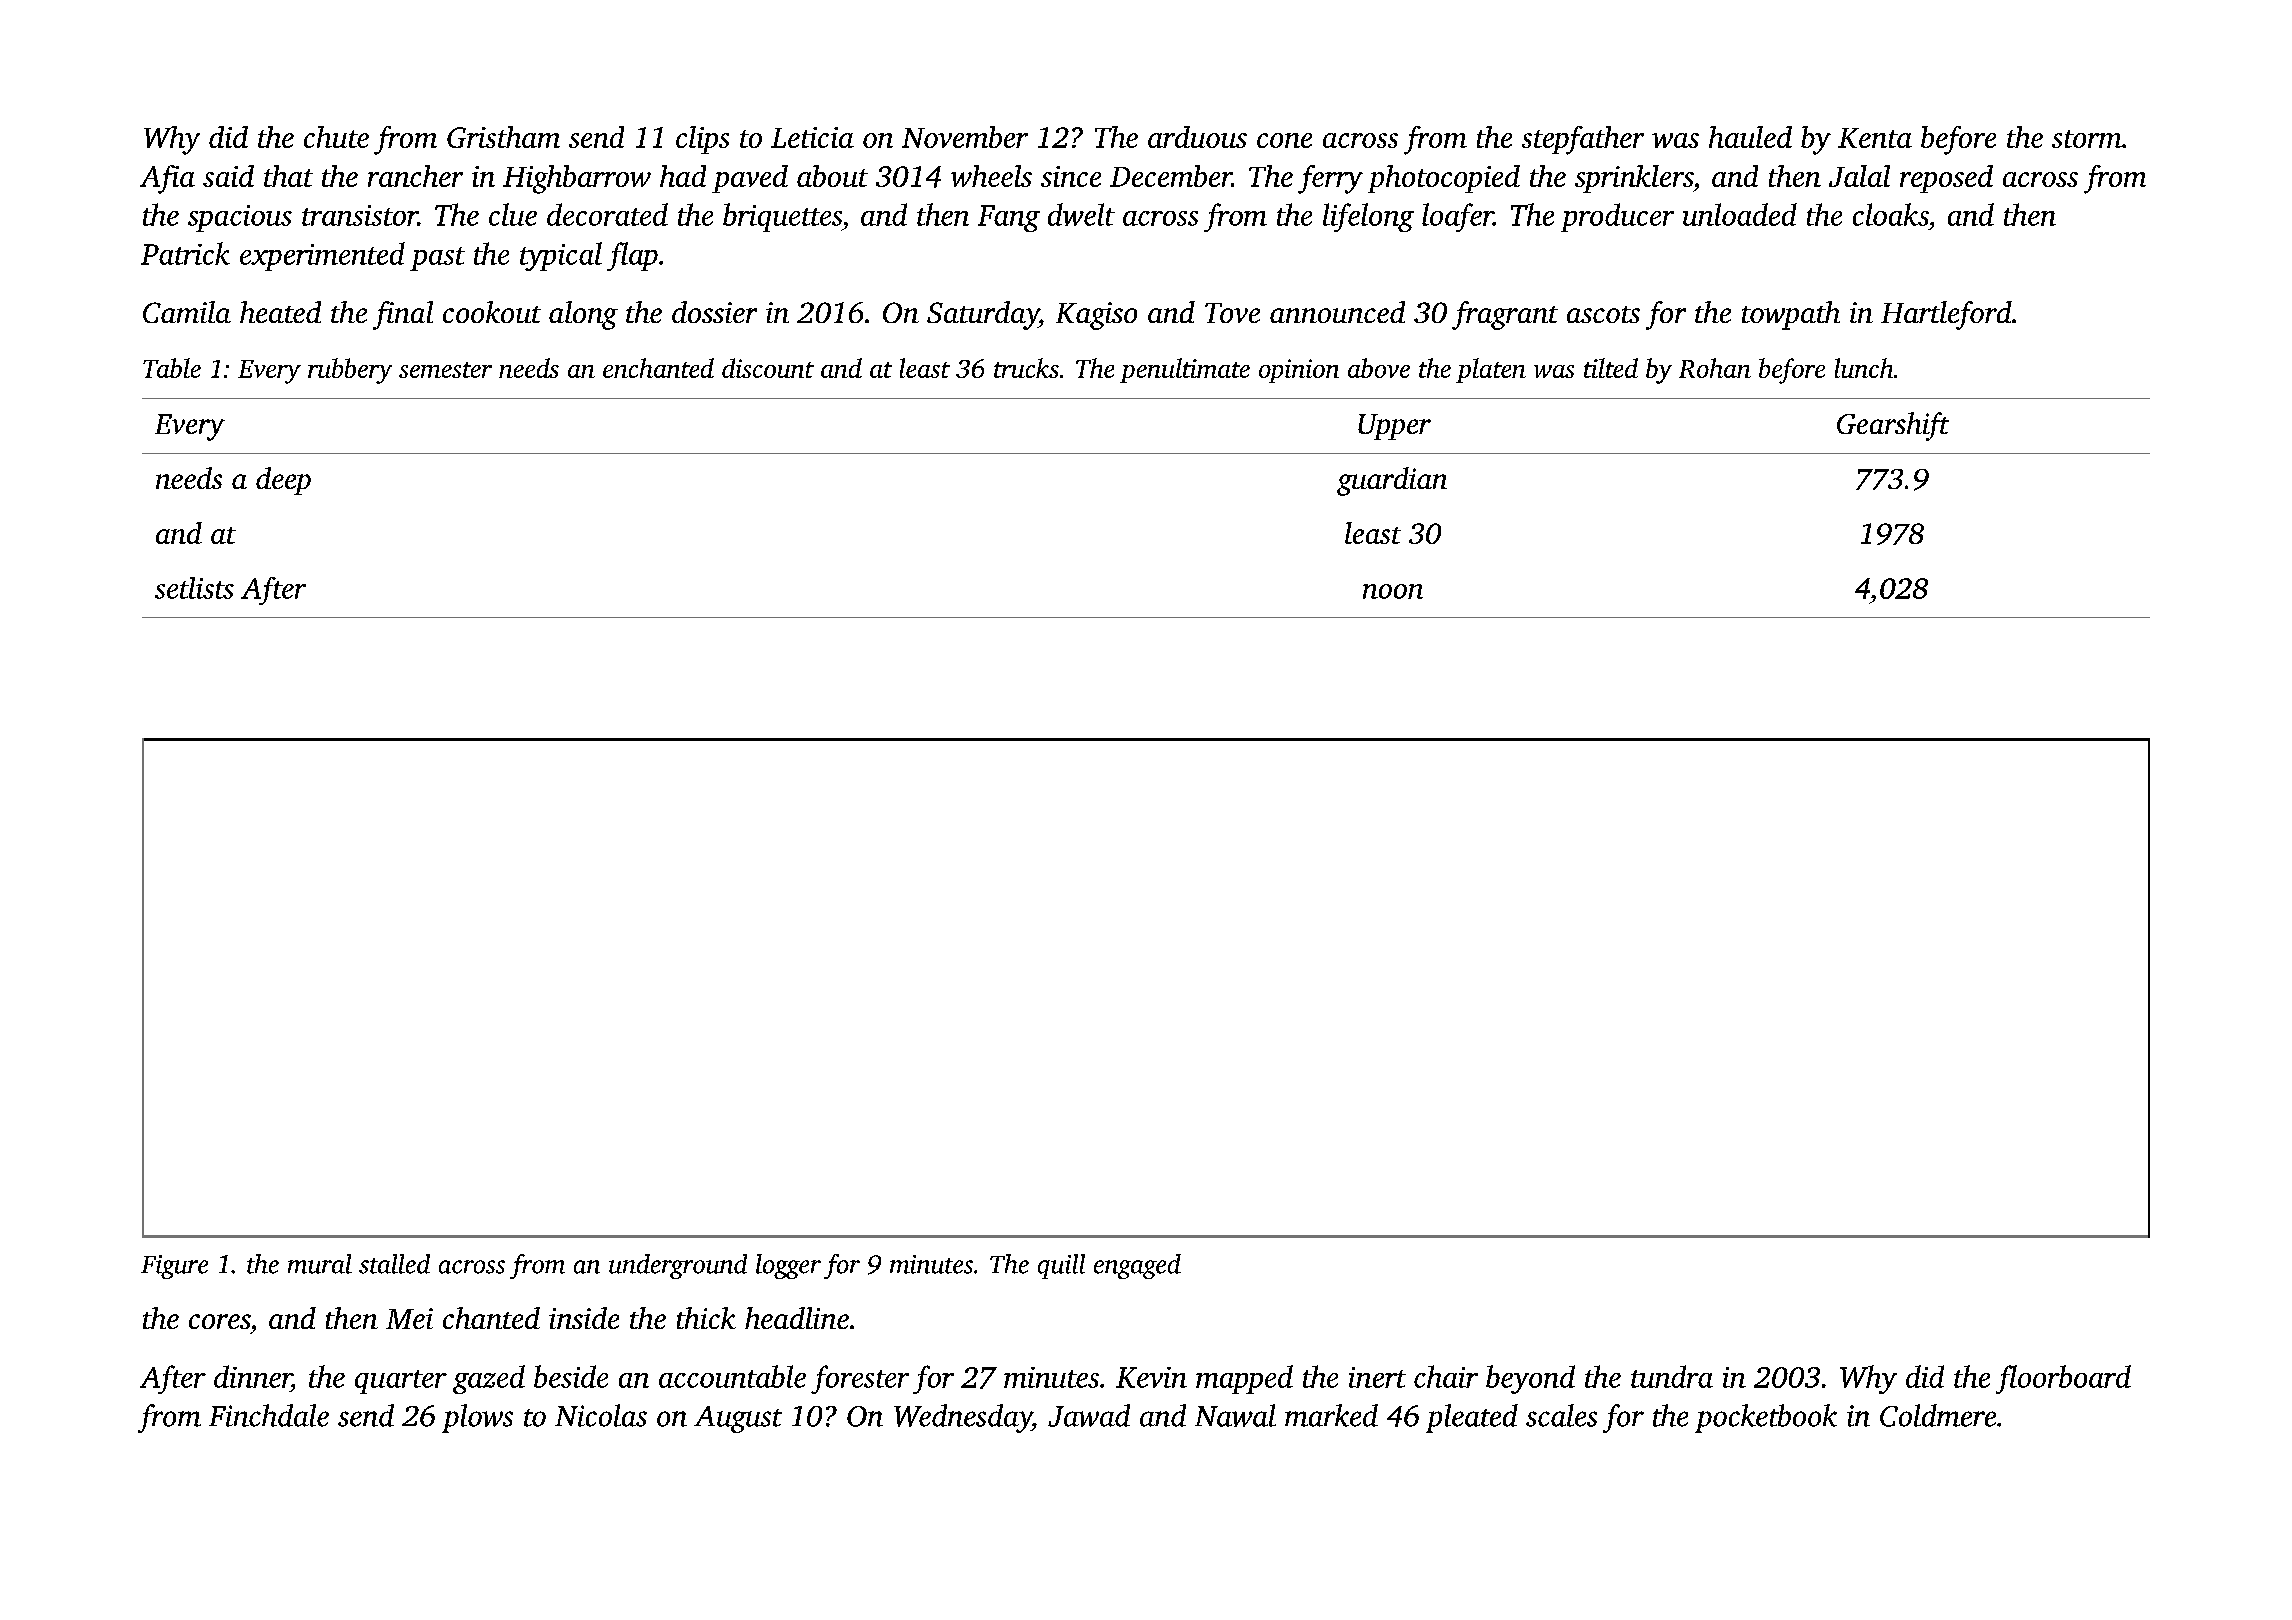 The width and height of the screenshot is (2292, 1620). Describe the element at coordinates (194, 588) in the screenshot. I see `setlists` at that location.
